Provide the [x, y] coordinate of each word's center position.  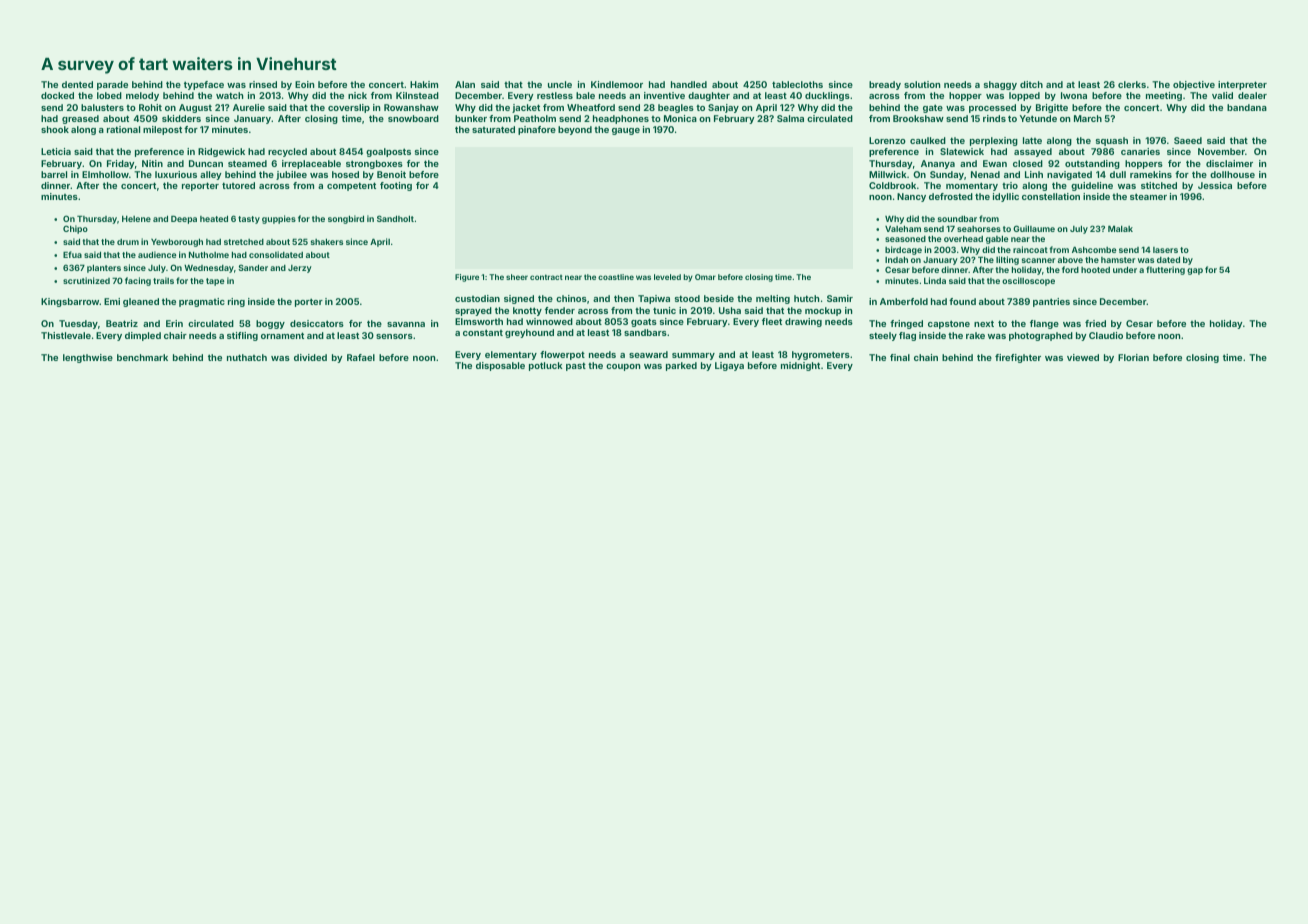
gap [1195, 271]
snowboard [413, 118]
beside [719, 298]
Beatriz [122, 323]
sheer [517, 277]
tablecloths [797, 84]
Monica [680, 118]
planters [104, 268]
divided [310, 357]
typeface [204, 85]
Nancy [911, 197]
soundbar [957, 218]
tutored [238, 185]
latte [1032, 140]
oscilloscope [1028, 281]
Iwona [1074, 95]
